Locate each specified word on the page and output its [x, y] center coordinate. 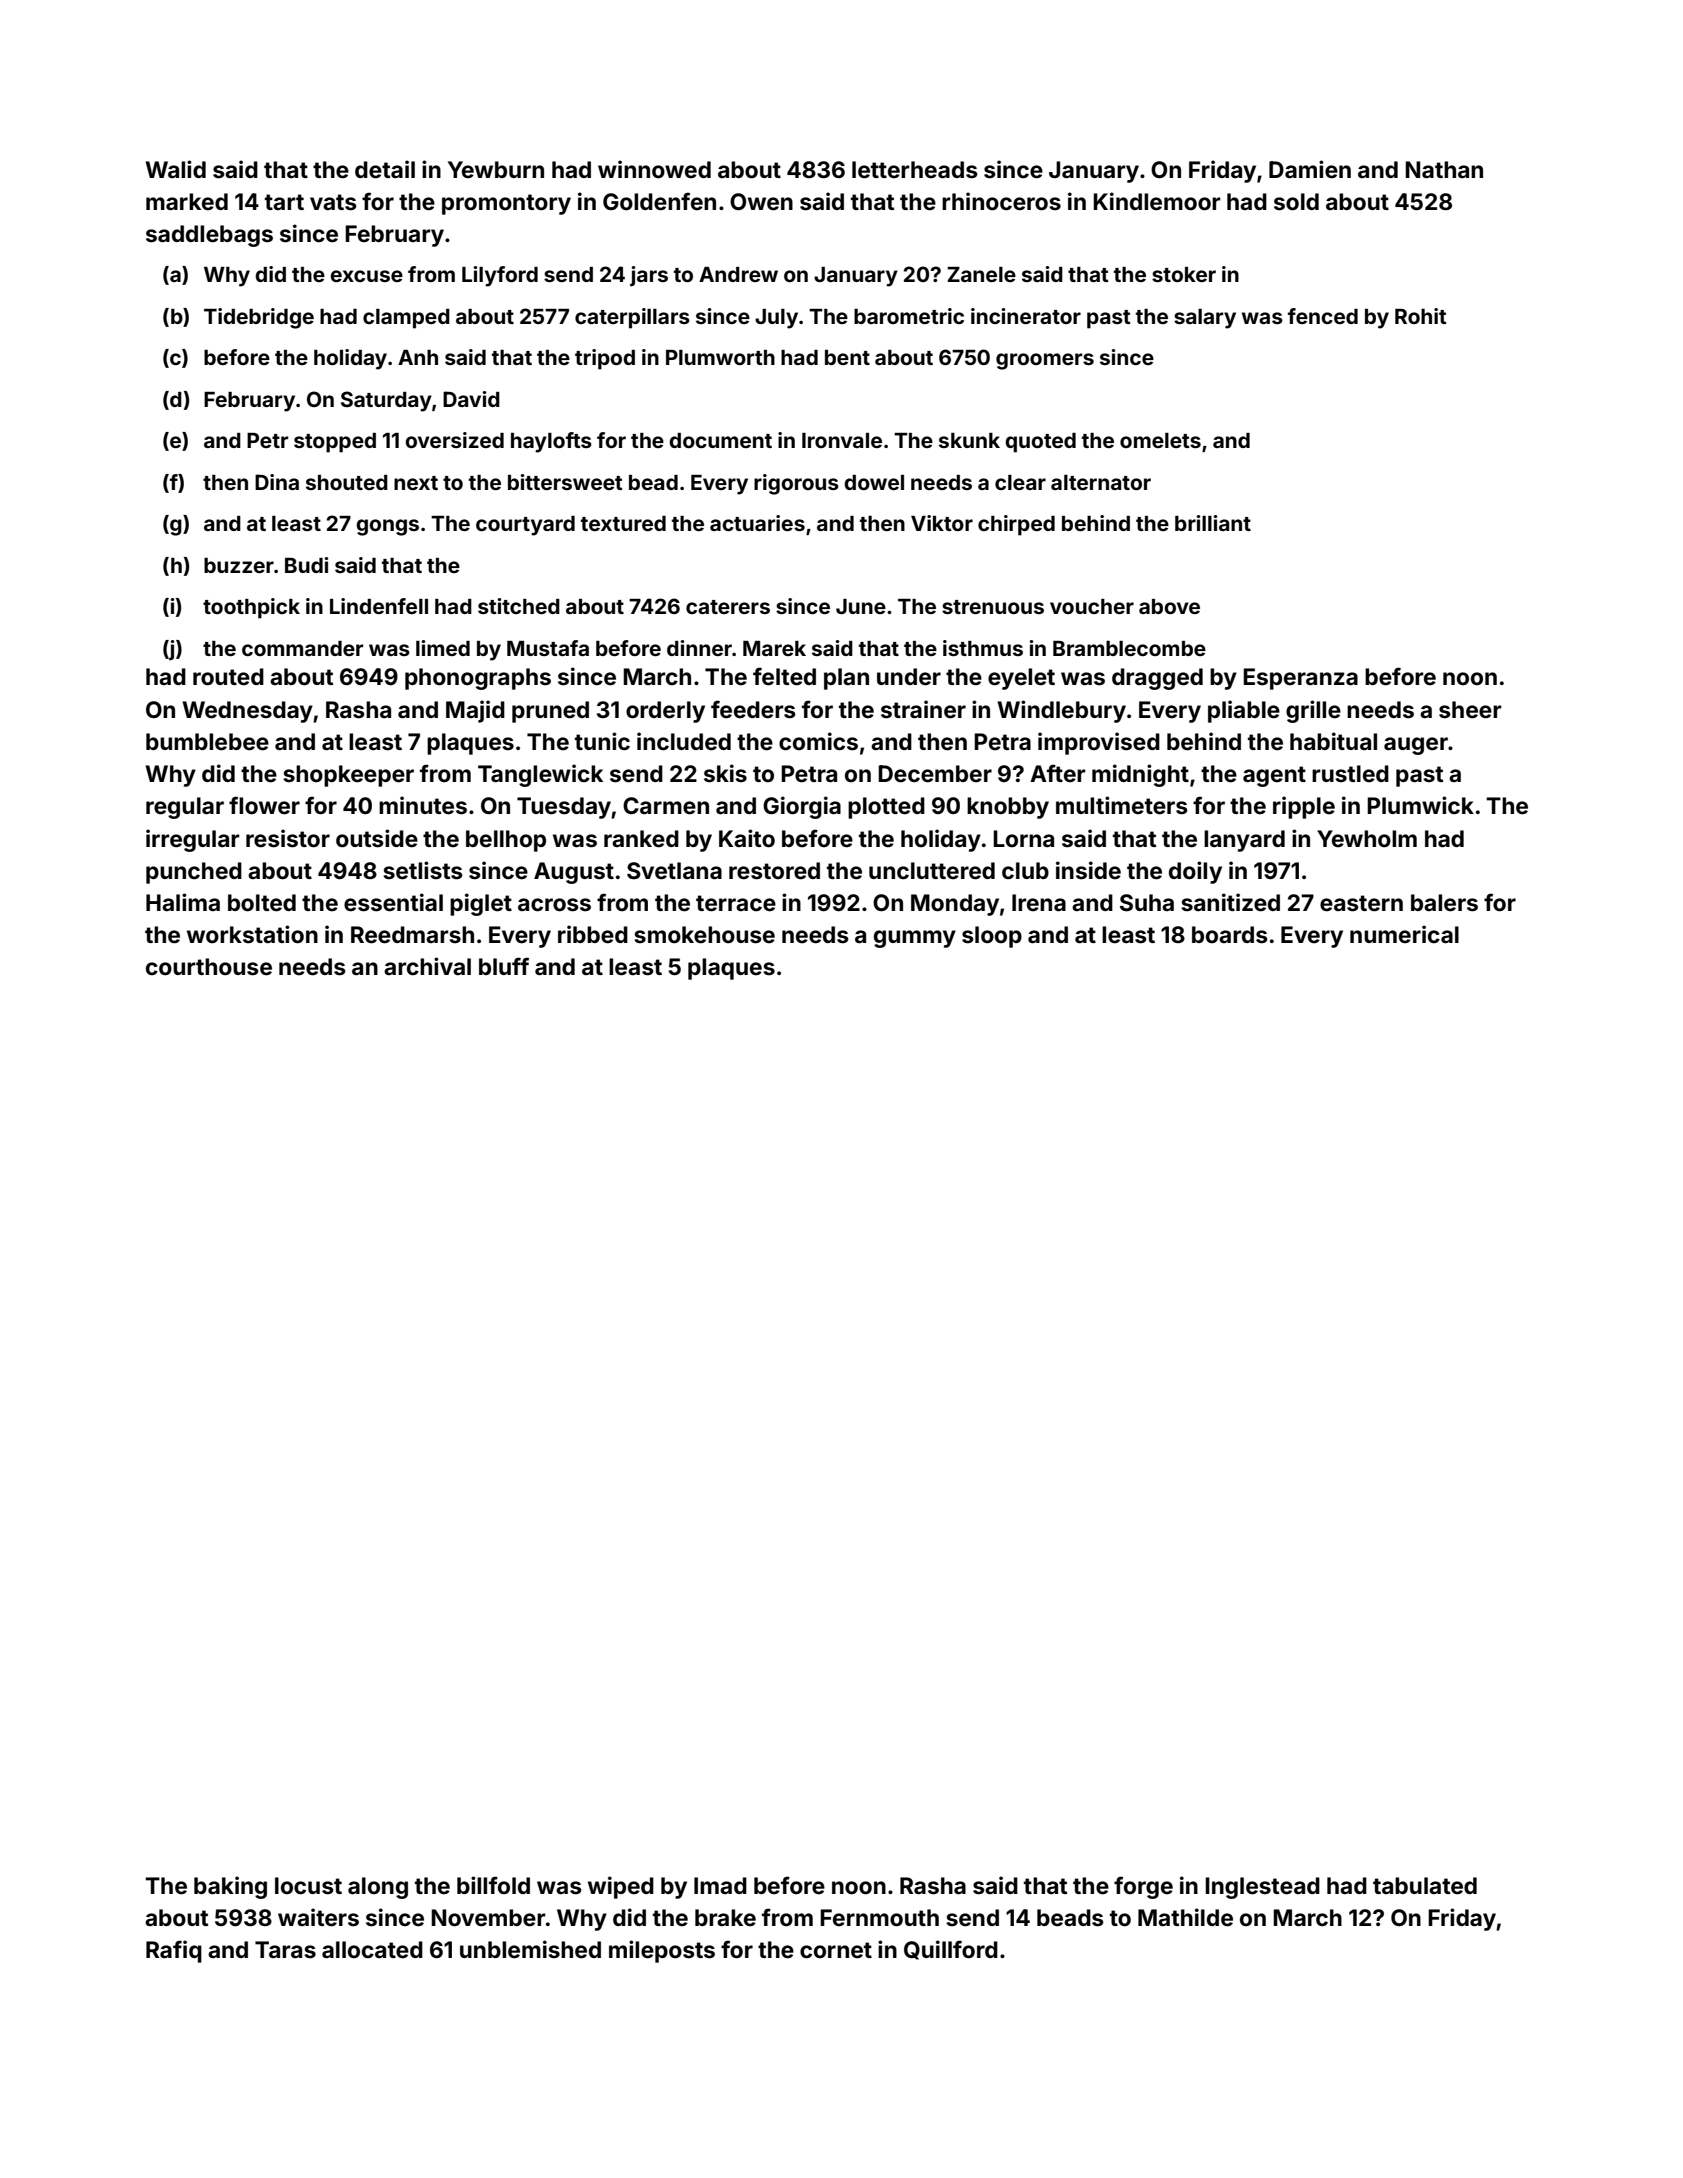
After [1058, 773]
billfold [493, 1885]
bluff [504, 966]
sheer [1470, 710]
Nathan [1444, 170]
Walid [175, 169]
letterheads [915, 170]
